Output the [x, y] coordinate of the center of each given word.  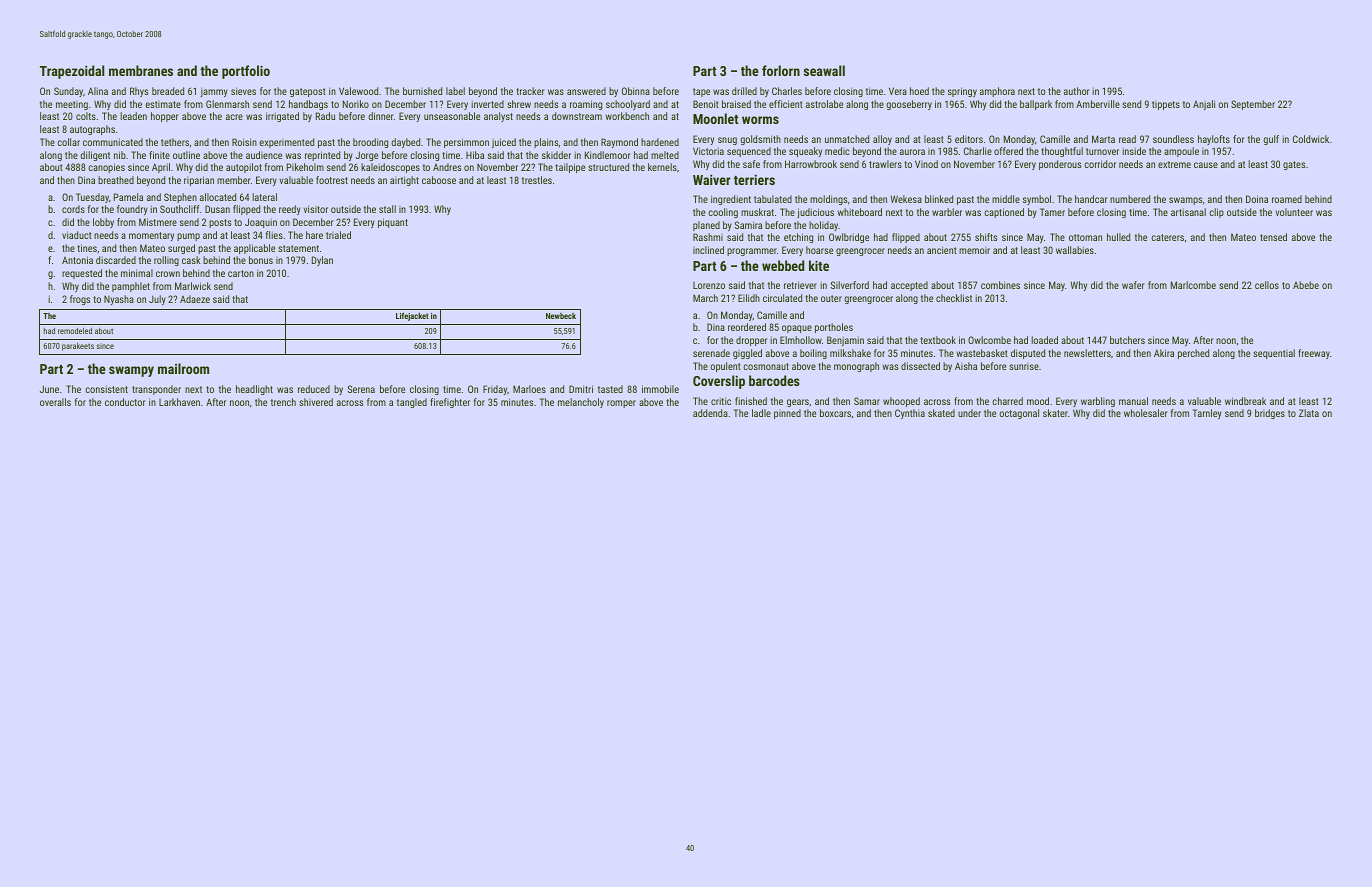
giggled [747, 354]
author [1076, 91]
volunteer [1294, 212]
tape [701, 92]
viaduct [77, 235]
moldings [828, 200]
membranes [141, 70]
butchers [1127, 340]
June [49, 389]
